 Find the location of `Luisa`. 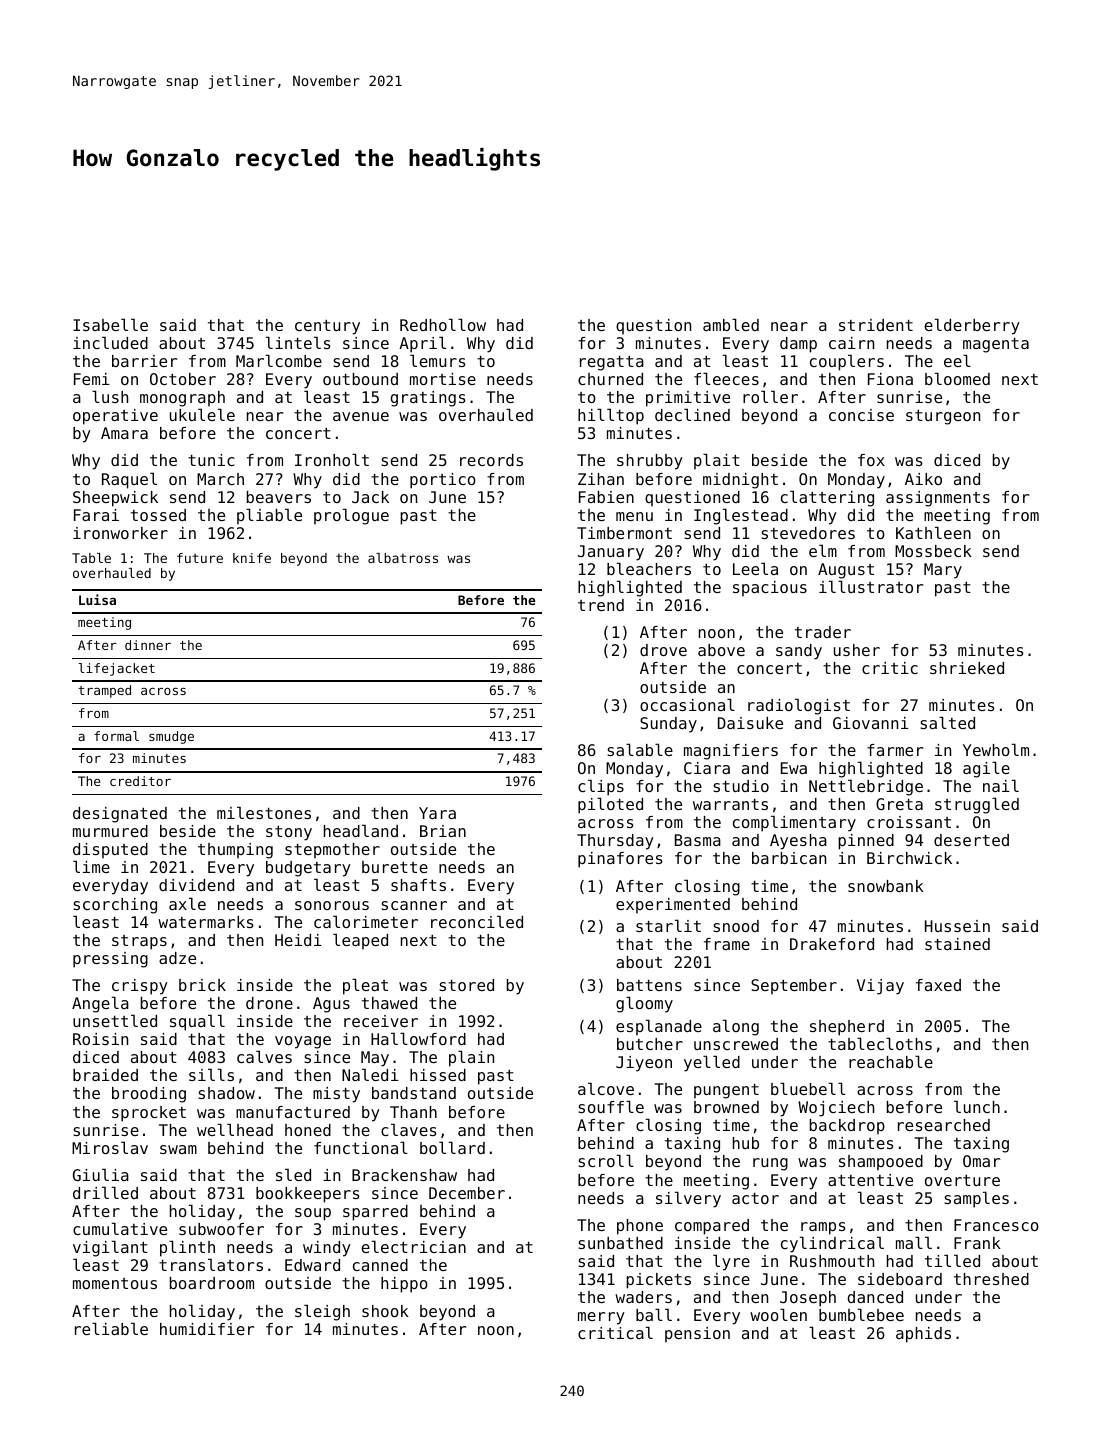

Luisa is located at coordinates (97, 599).
